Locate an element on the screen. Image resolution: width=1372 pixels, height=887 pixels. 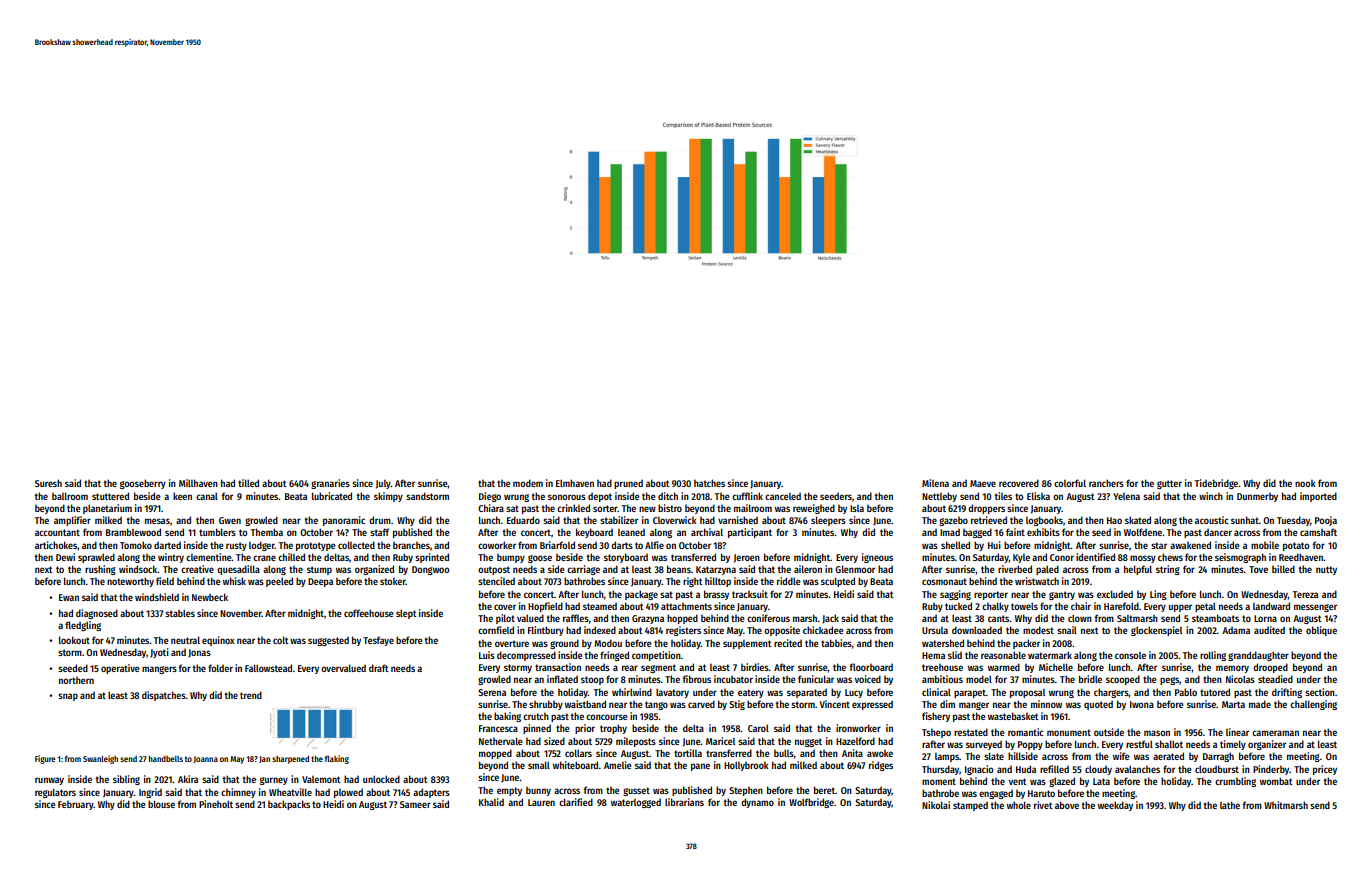
baking is located at coordinates (507, 717).
